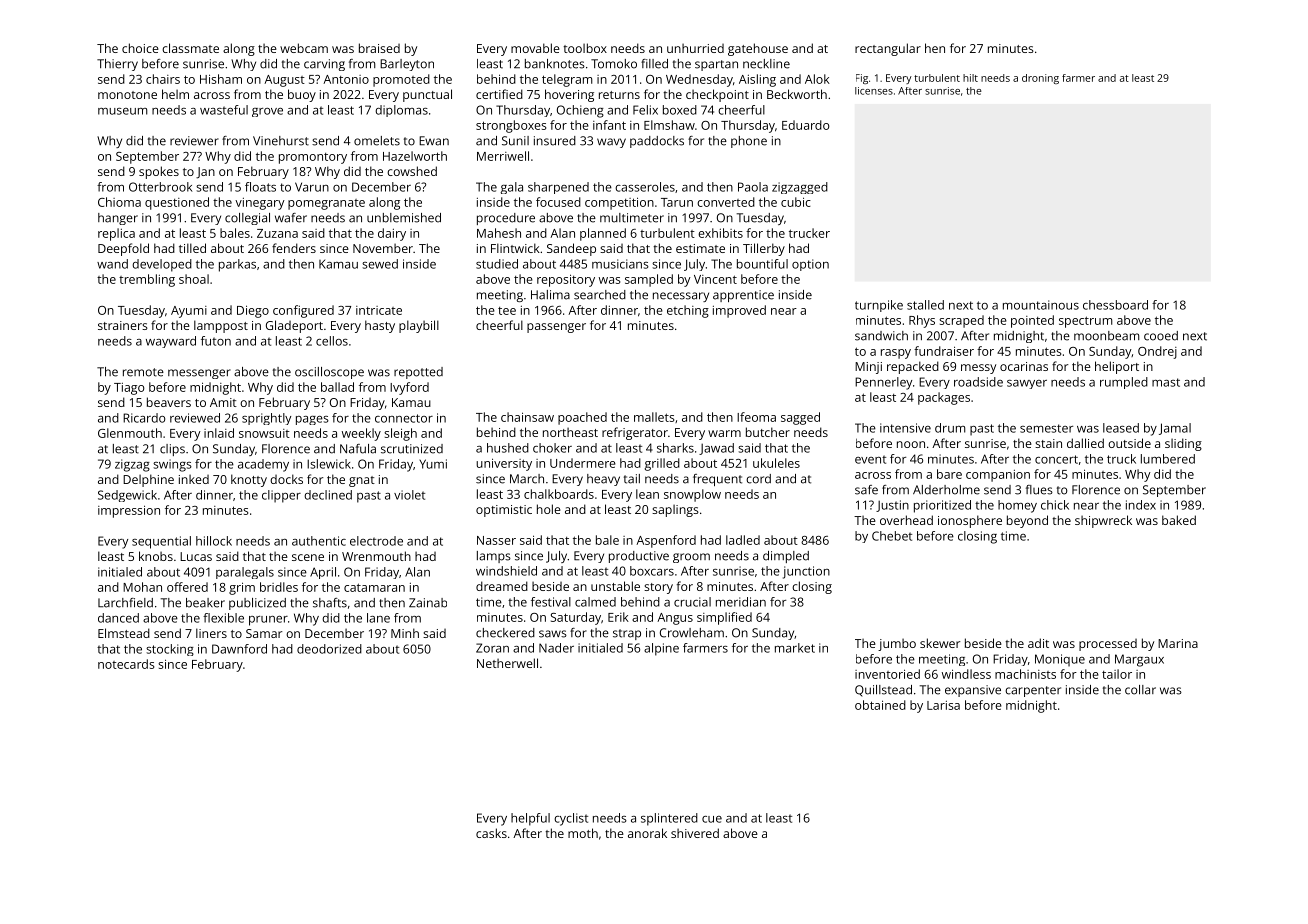  What do you see at coordinates (888, 49) in the document?
I see `rectangular` at bounding box center [888, 49].
